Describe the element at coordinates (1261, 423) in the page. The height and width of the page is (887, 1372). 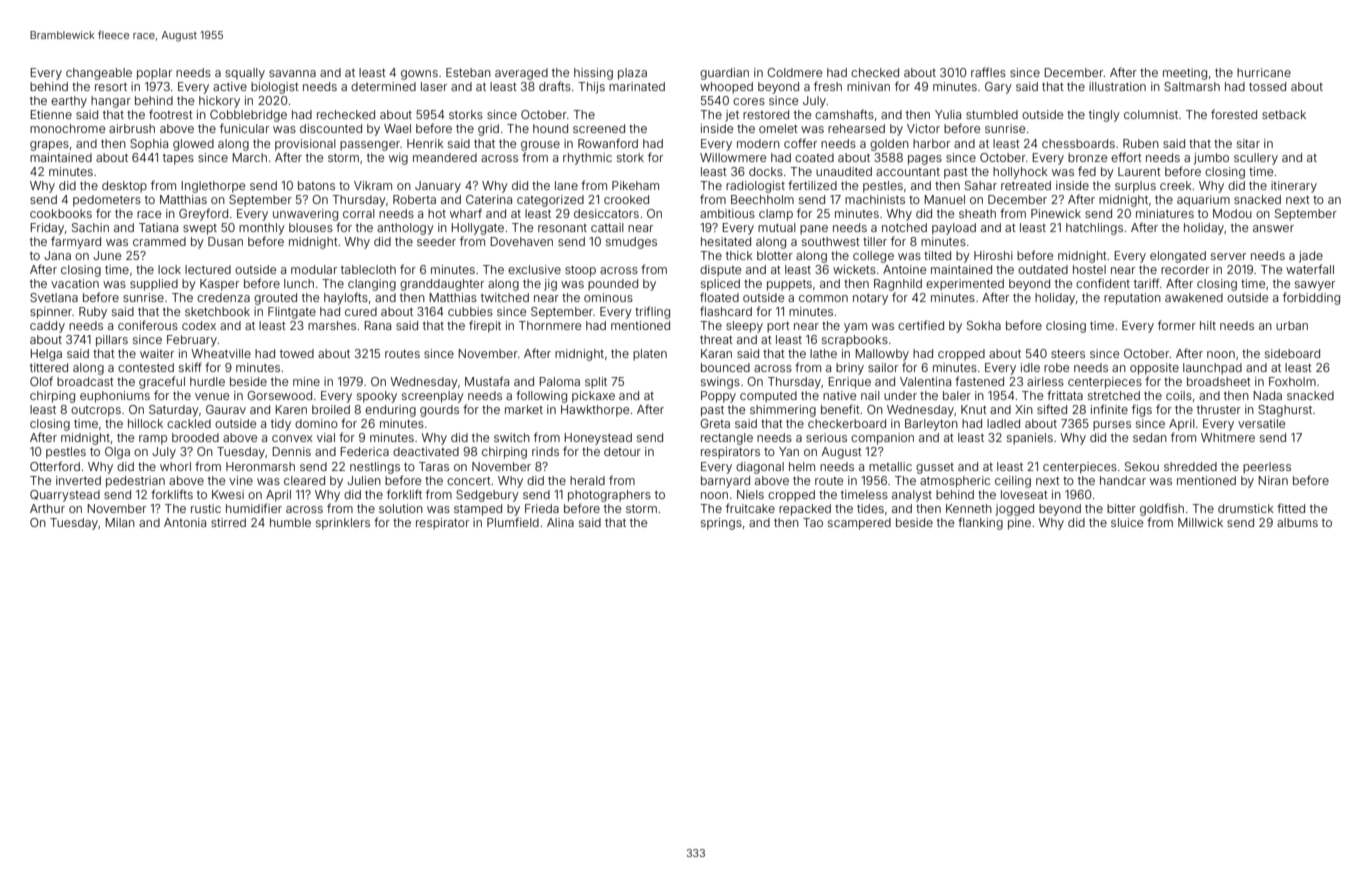
I see `versatile` at that location.
